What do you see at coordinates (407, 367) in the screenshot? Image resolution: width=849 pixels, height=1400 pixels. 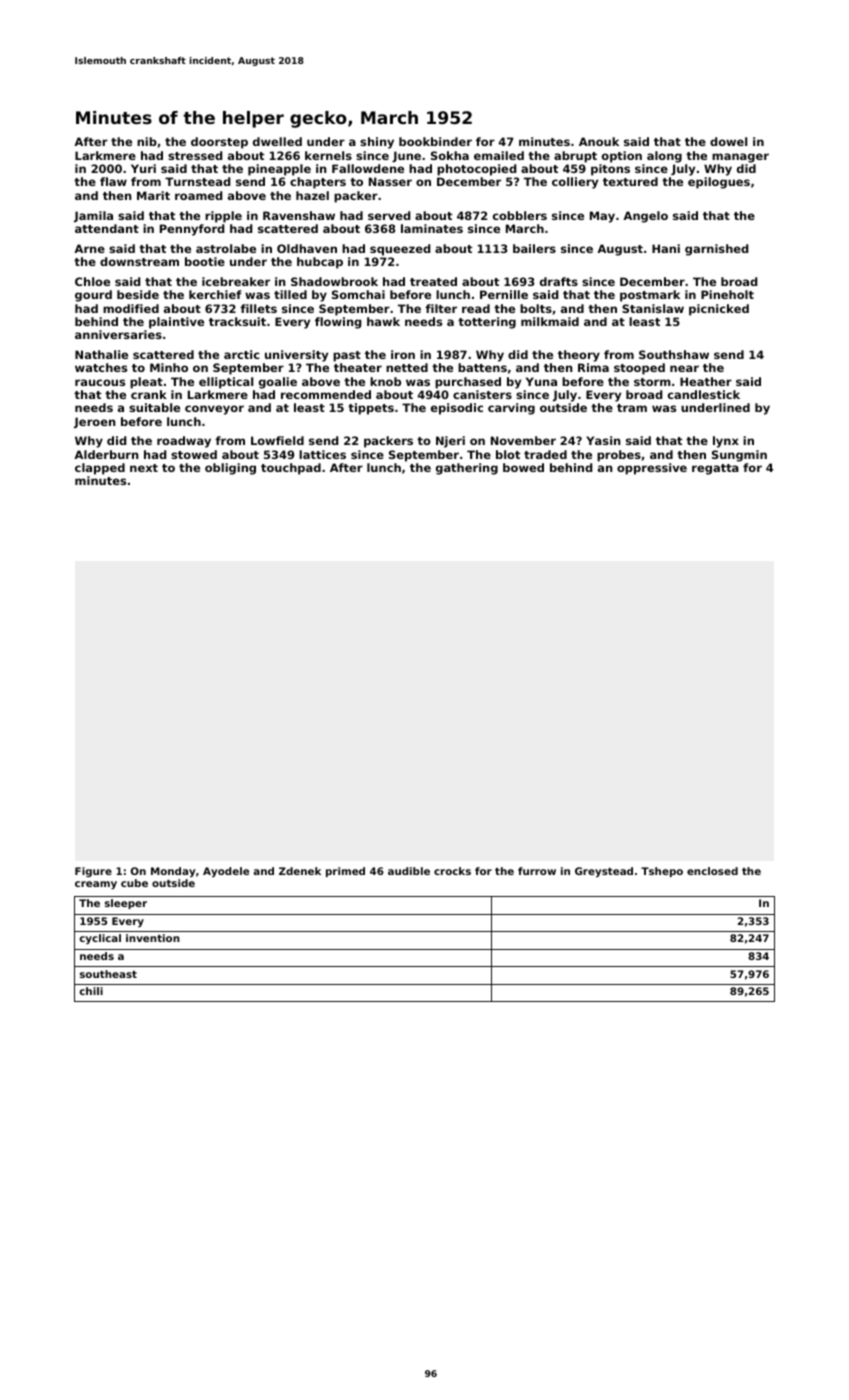 I see `netted` at bounding box center [407, 367].
